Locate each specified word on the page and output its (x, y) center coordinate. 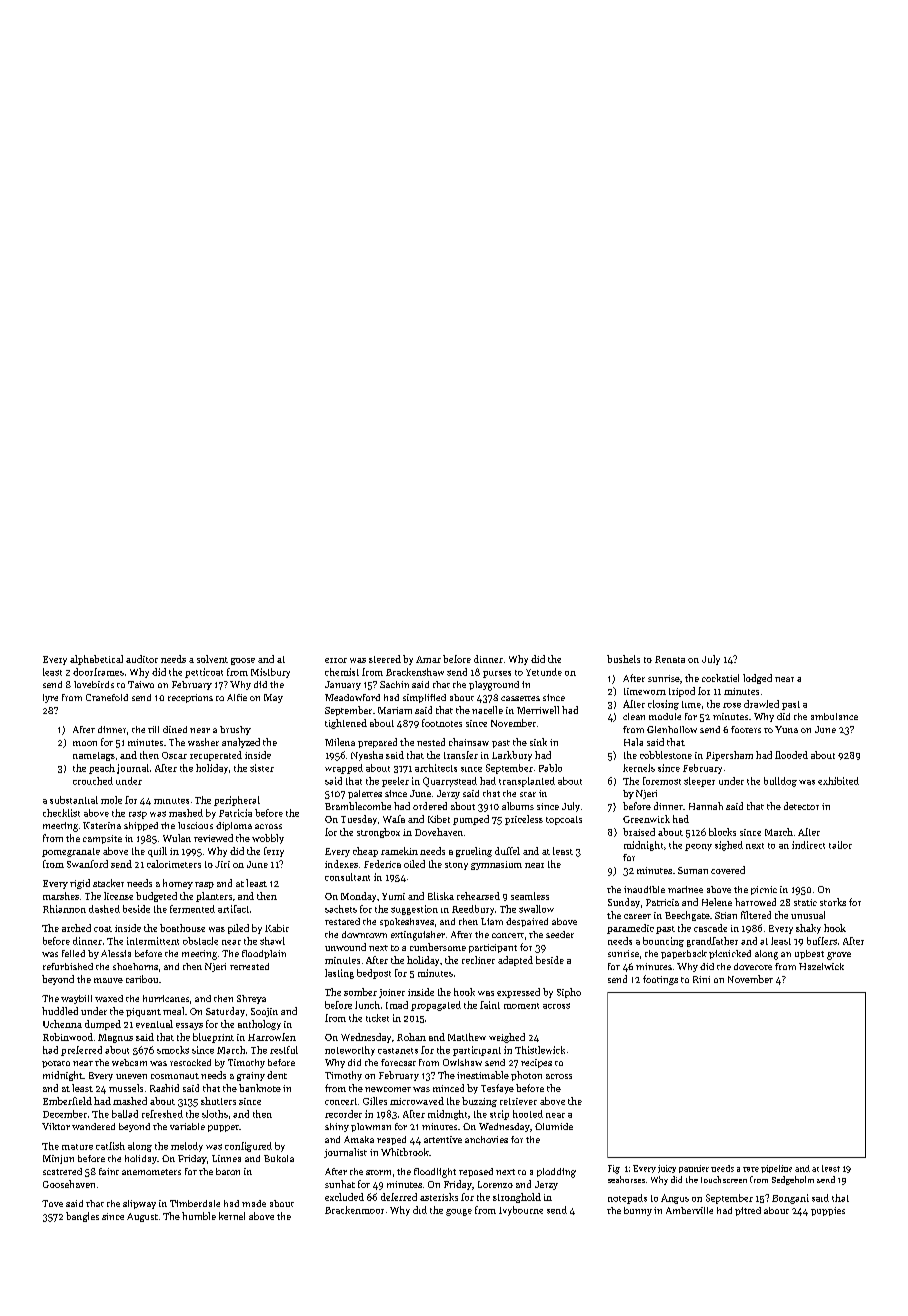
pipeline (776, 1169)
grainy (251, 1076)
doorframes (98, 672)
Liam (492, 921)
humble (199, 1216)
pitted (748, 1211)
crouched (93, 781)
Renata (670, 659)
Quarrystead (450, 782)
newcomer (388, 1089)
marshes (61, 896)
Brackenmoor (354, 1210)
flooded (791, 755)
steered (385, 659)
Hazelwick (821, 966)
